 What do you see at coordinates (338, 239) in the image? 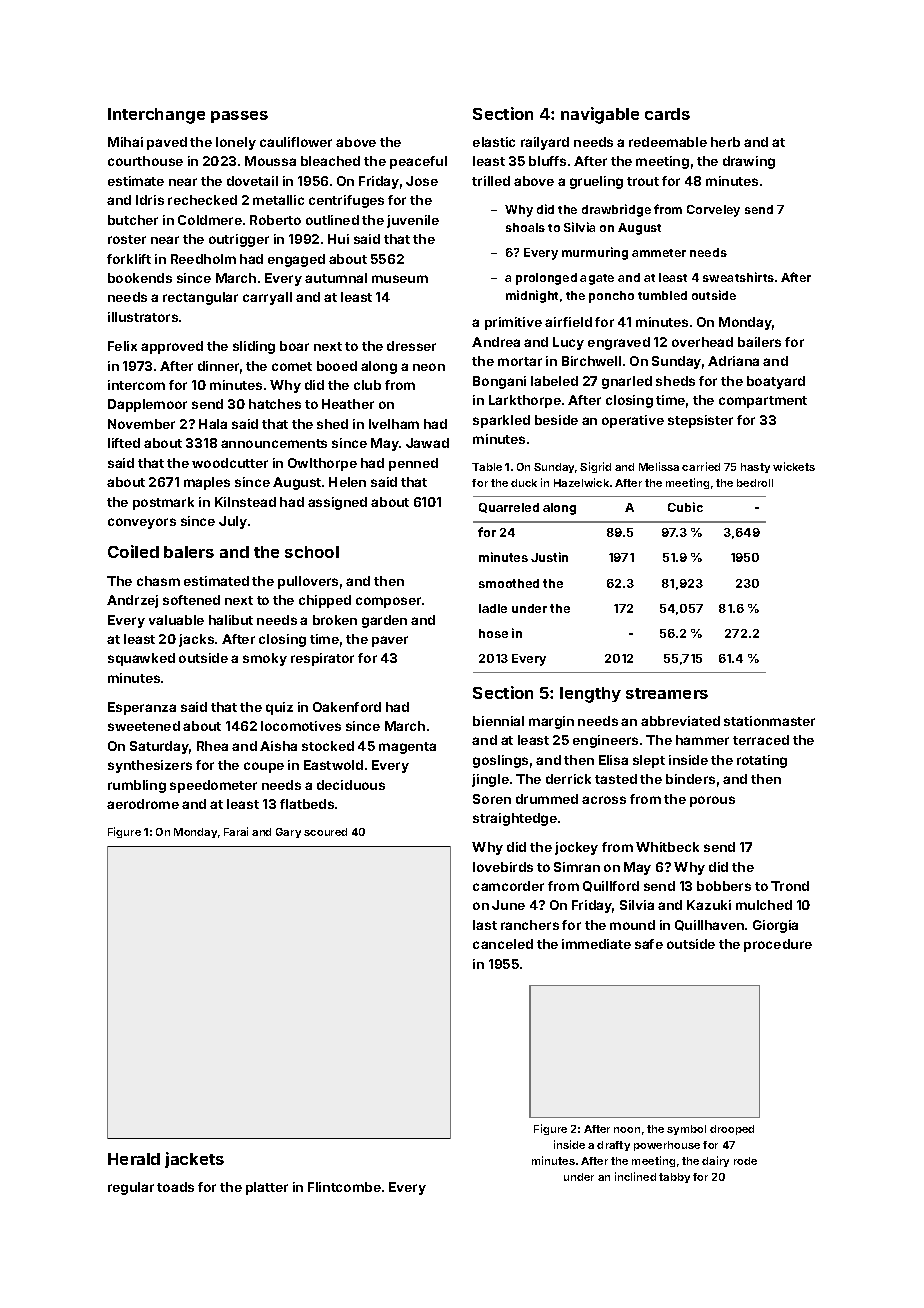
I see `Hui` at bounding box center [338, 239].
